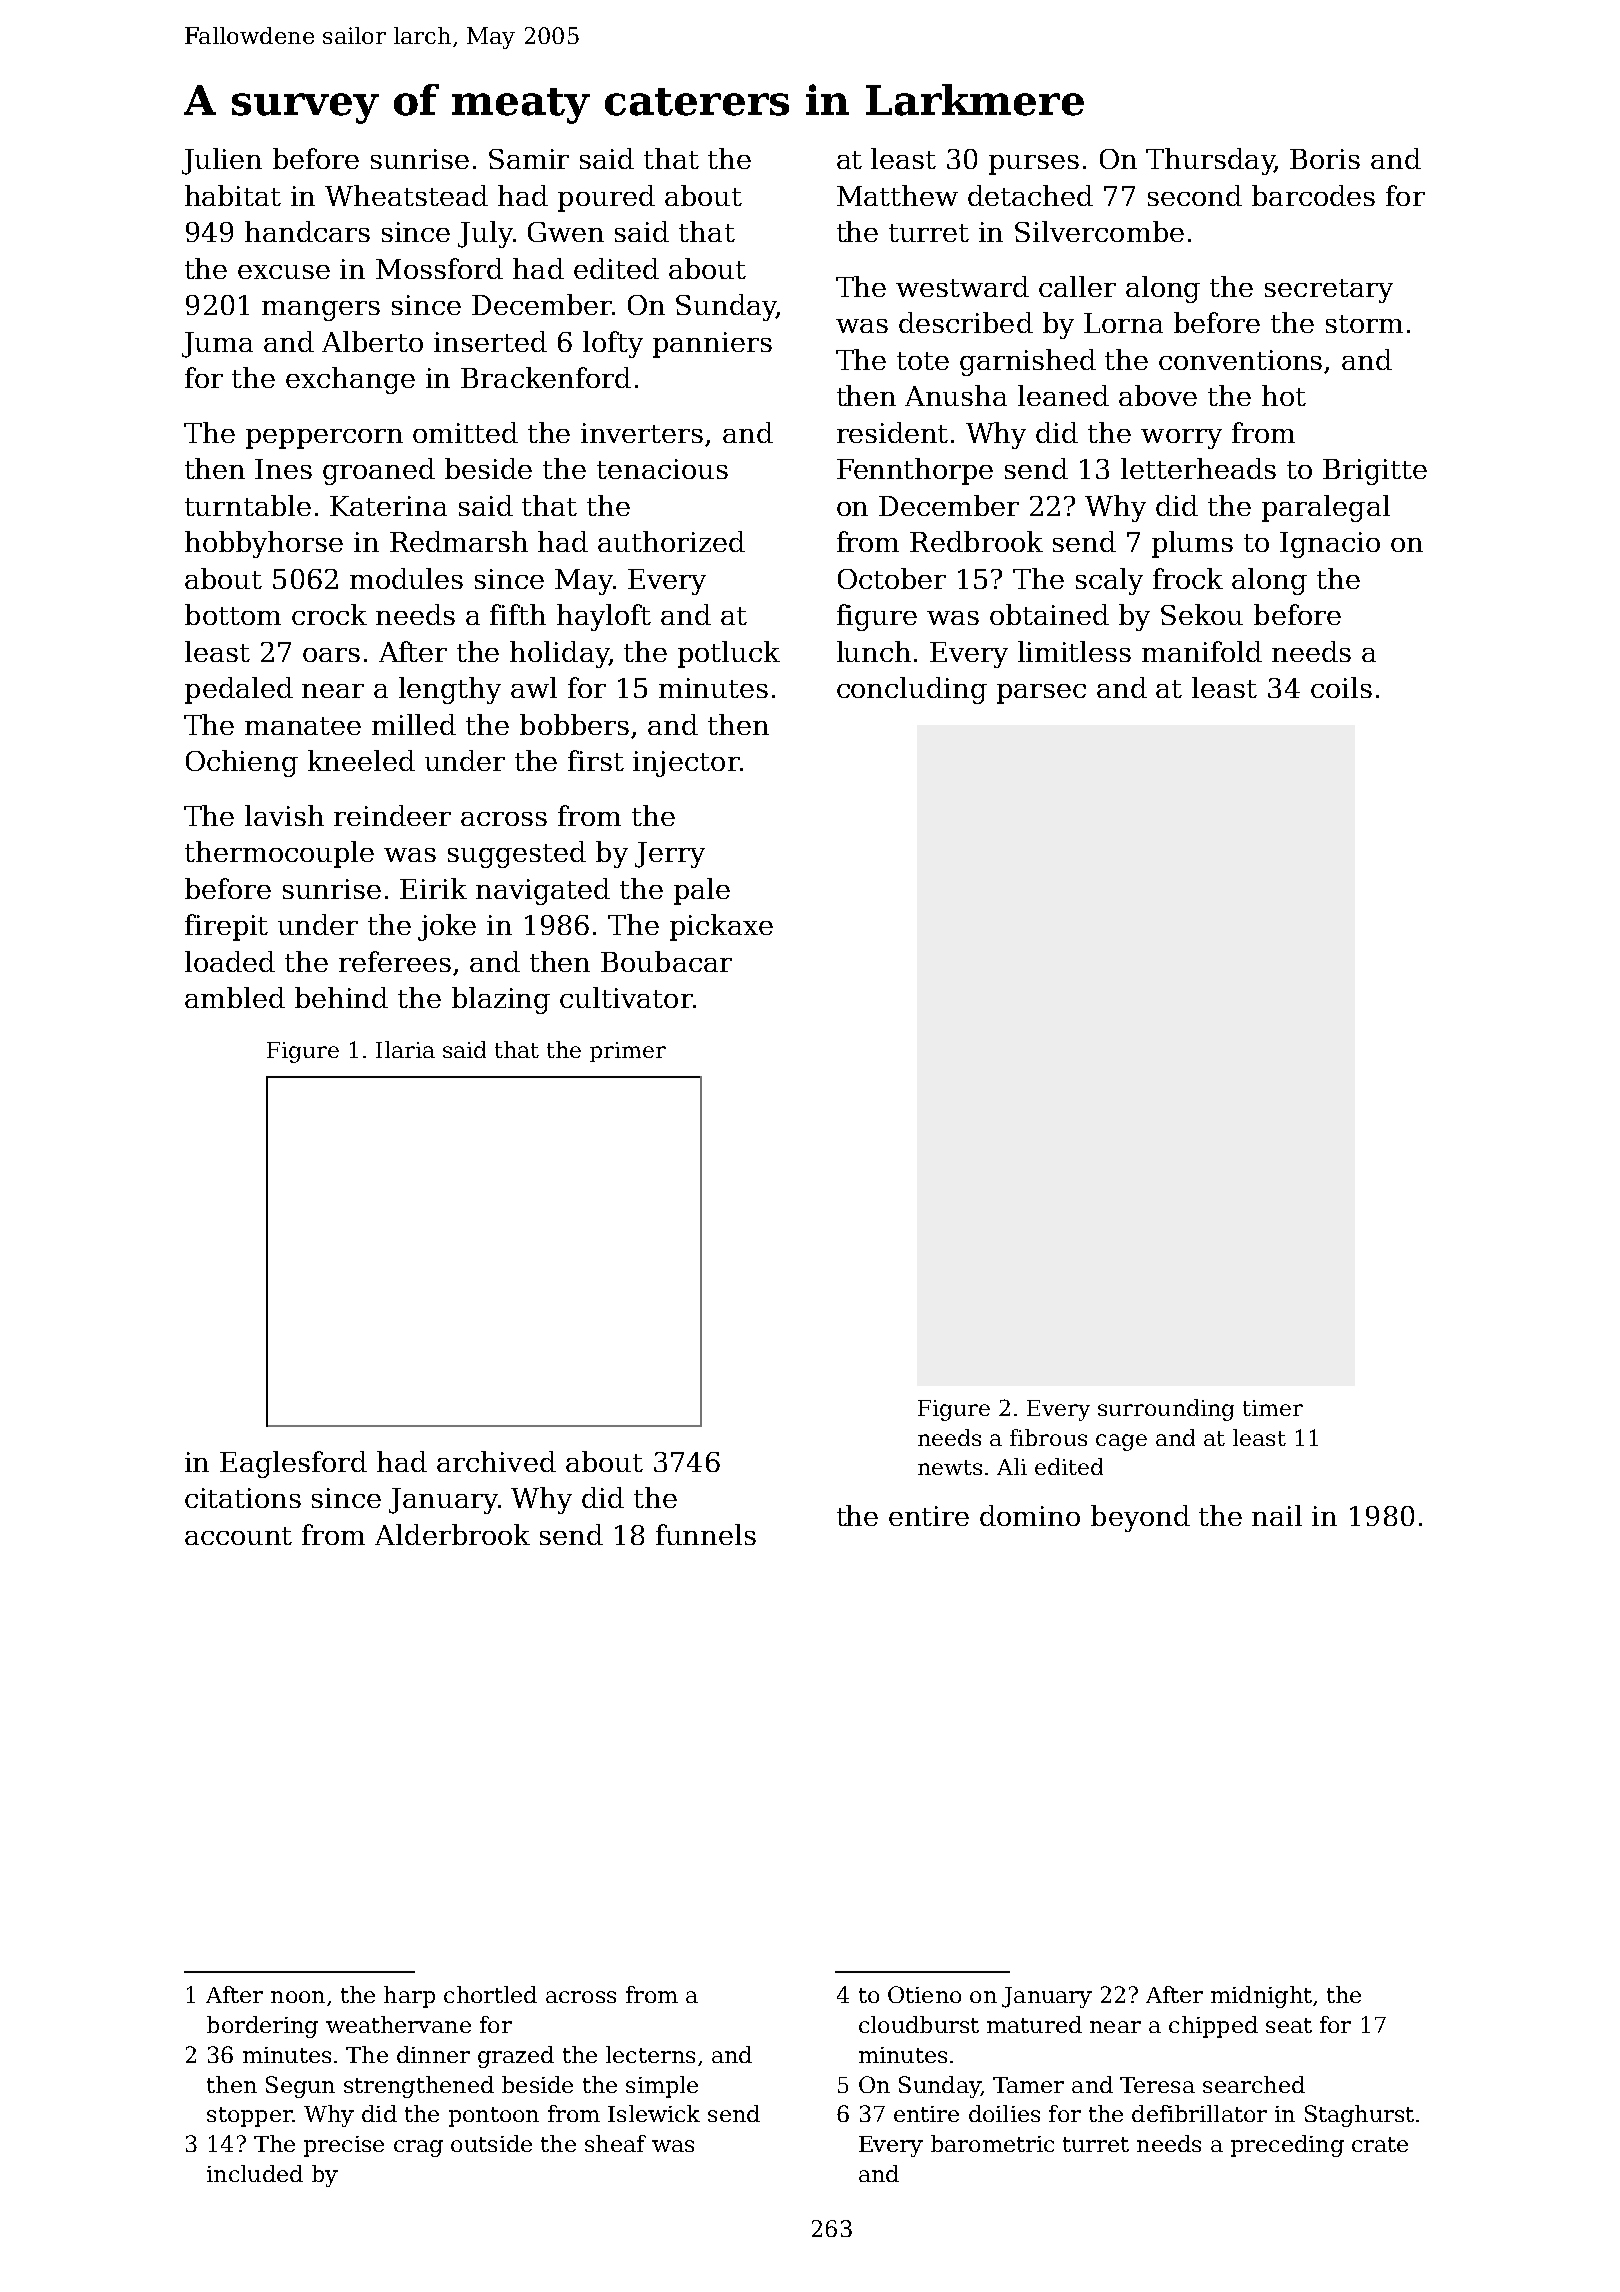  I want to click on Juma, so click(217, 345).
